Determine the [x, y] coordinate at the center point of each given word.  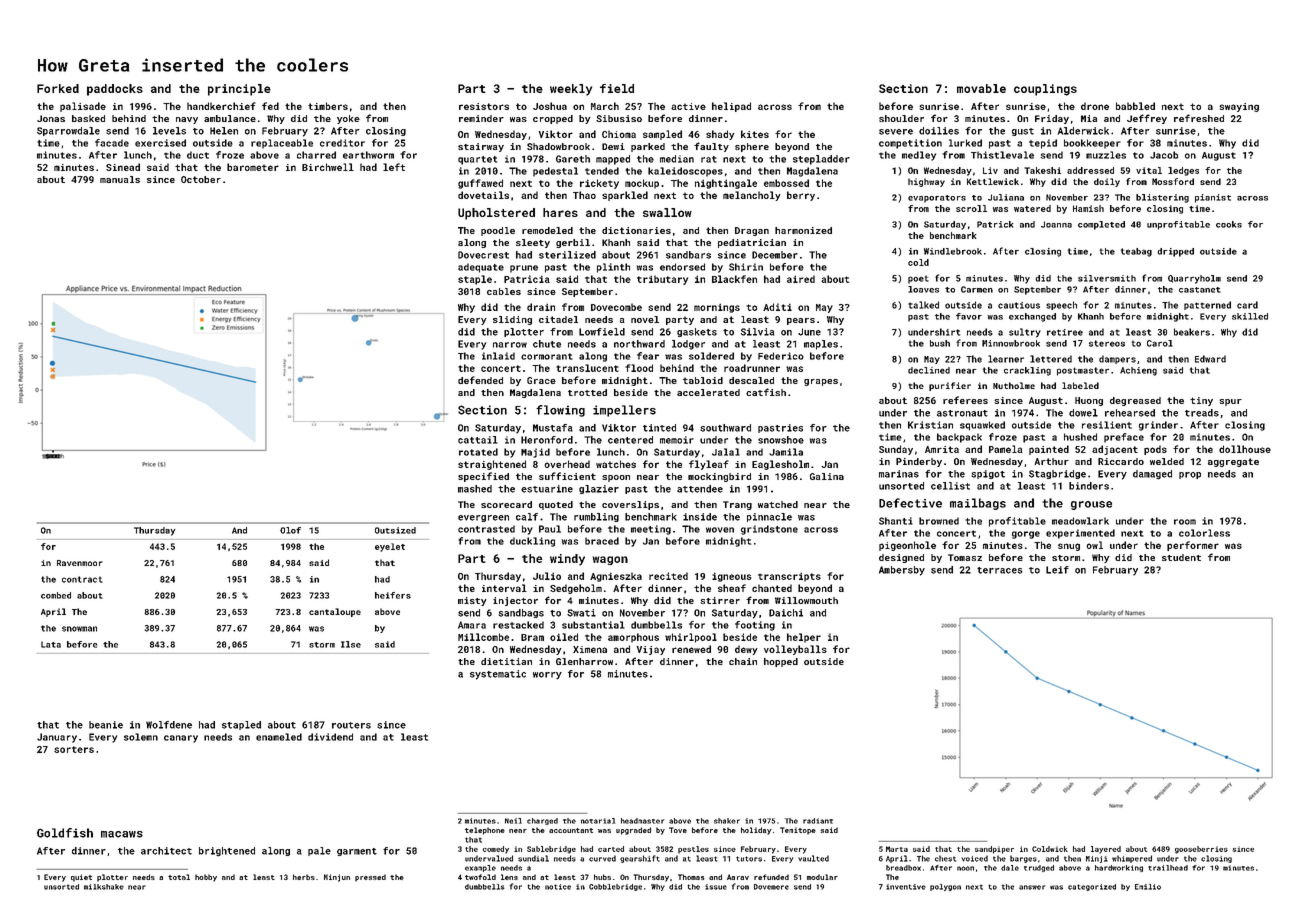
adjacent [1115, 450]
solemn [141, 737]
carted [611, 849]
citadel [558, 319]
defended [480, 380]
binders [1089, 486]
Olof [290, 530]
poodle [498, 231]
